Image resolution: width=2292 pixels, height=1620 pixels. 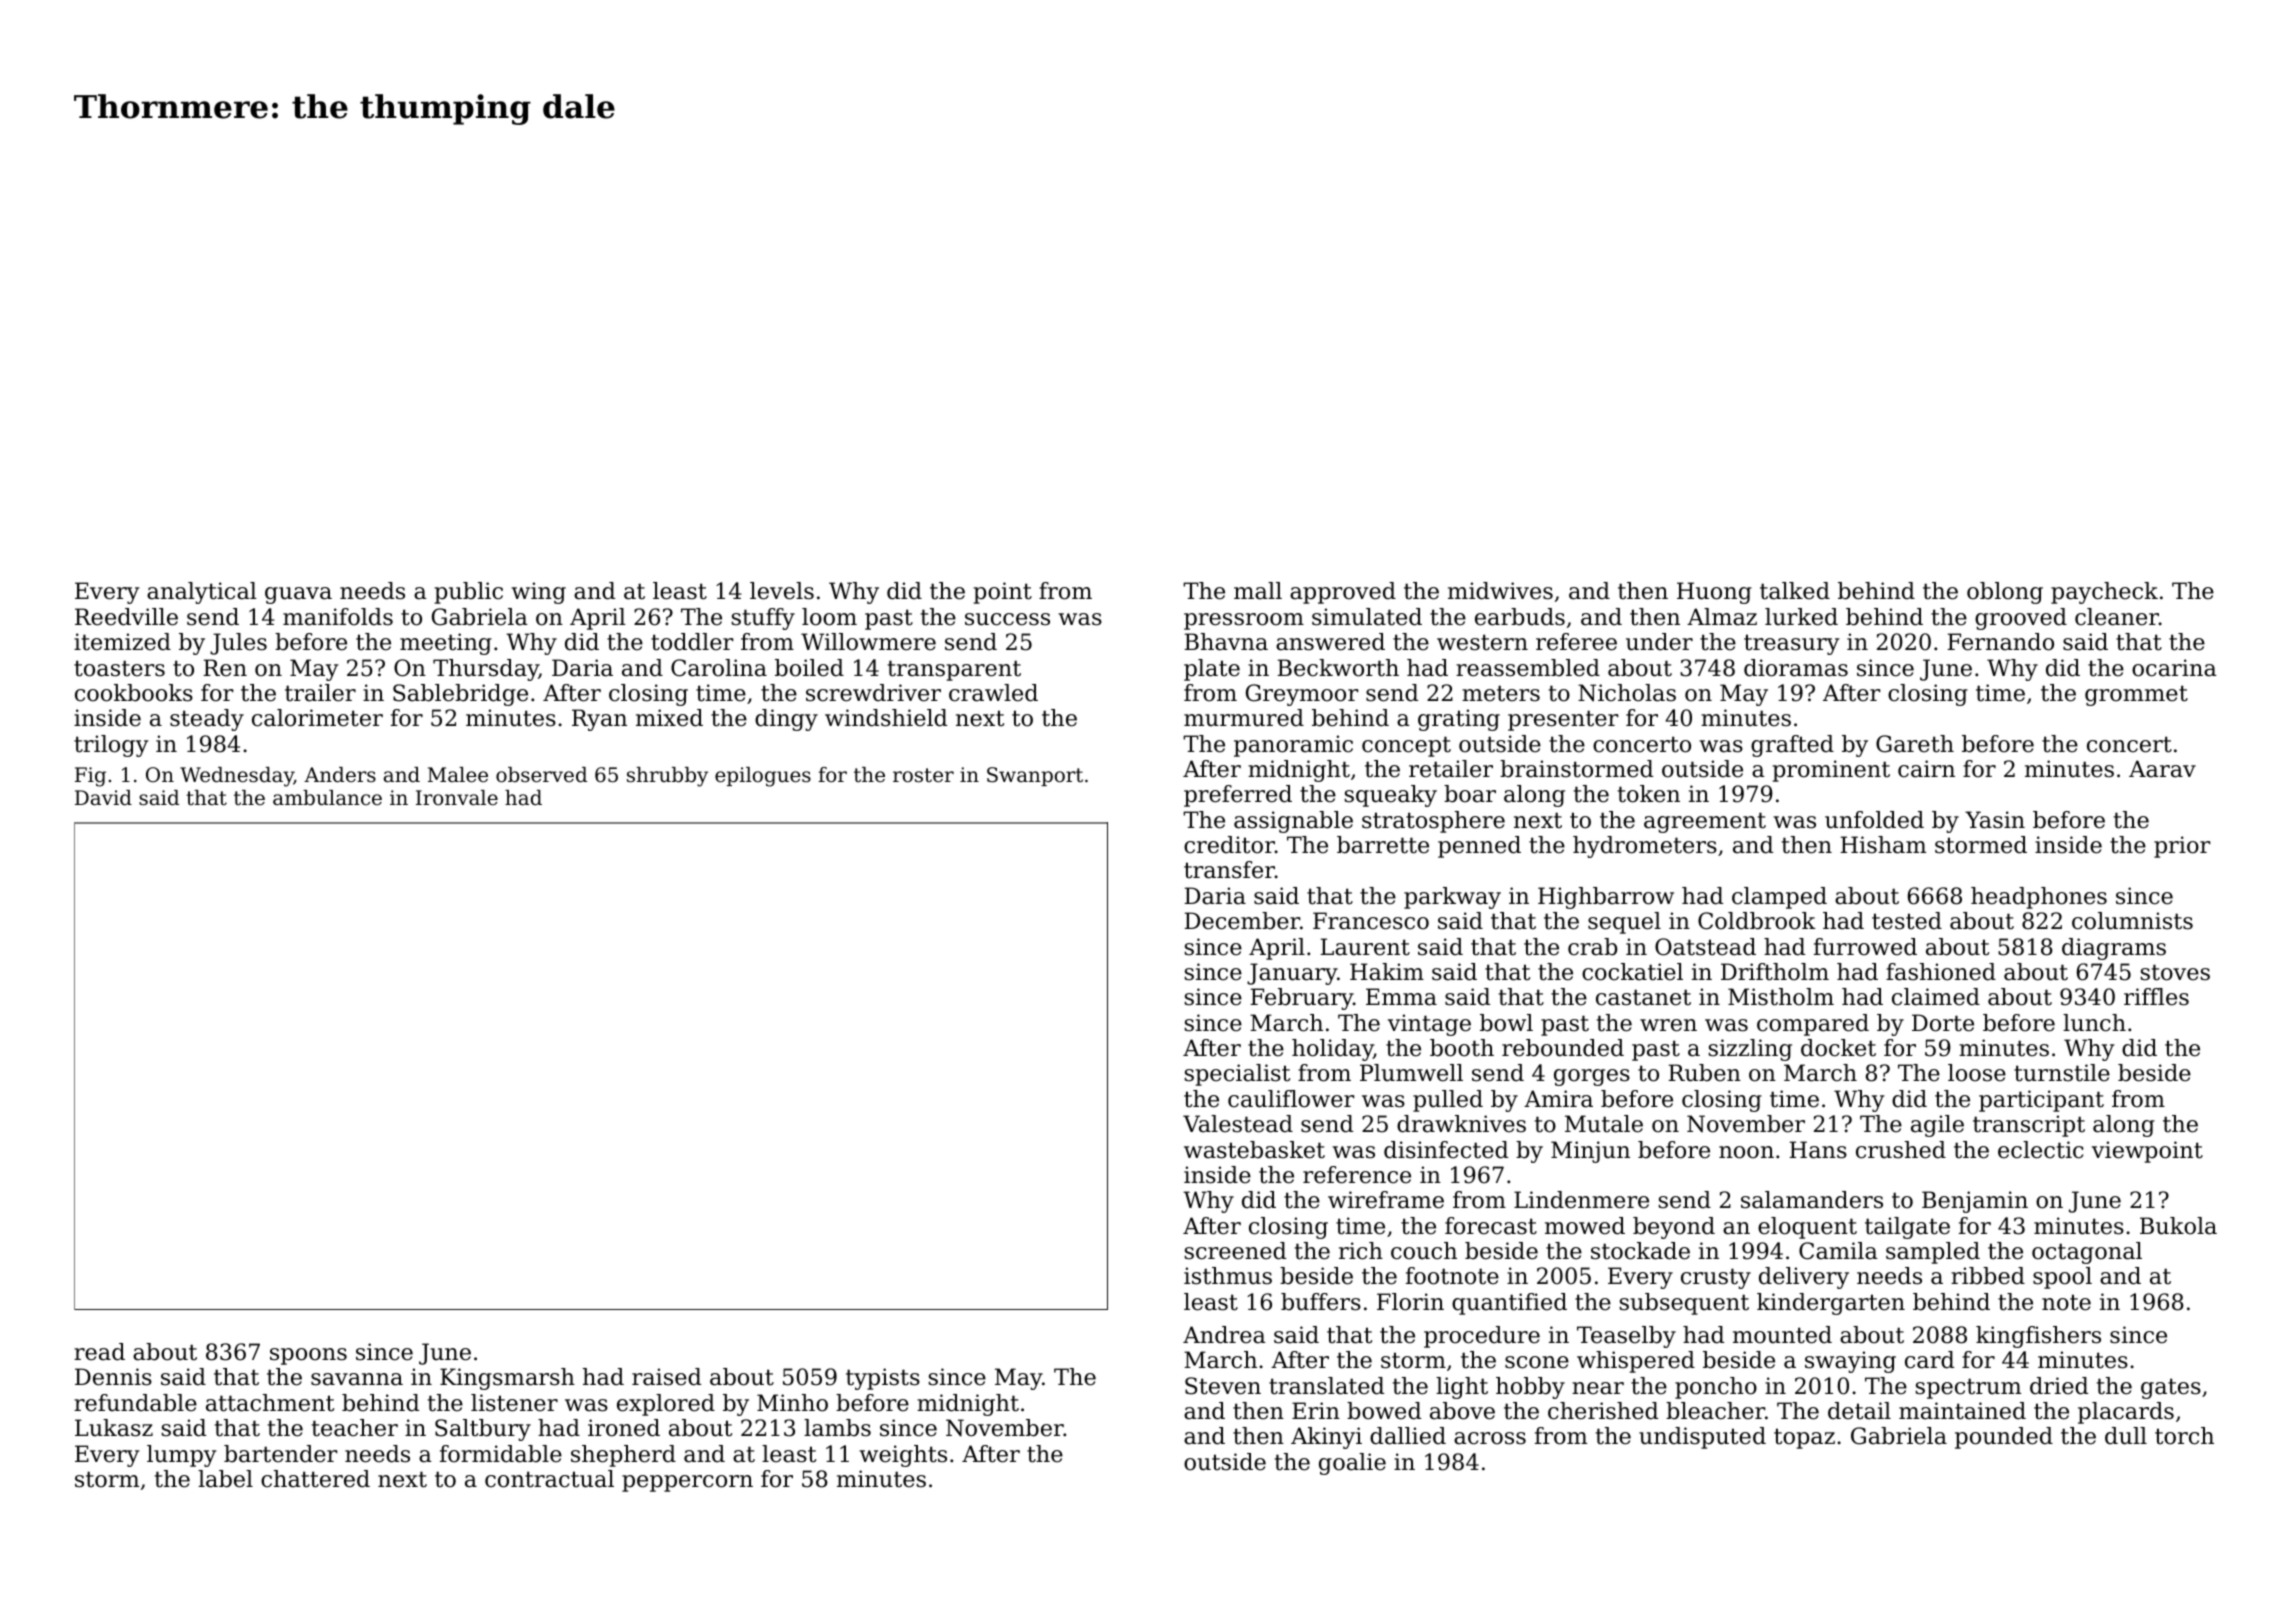 I want to click on wireframe, so click(x=1386, y=1200).
